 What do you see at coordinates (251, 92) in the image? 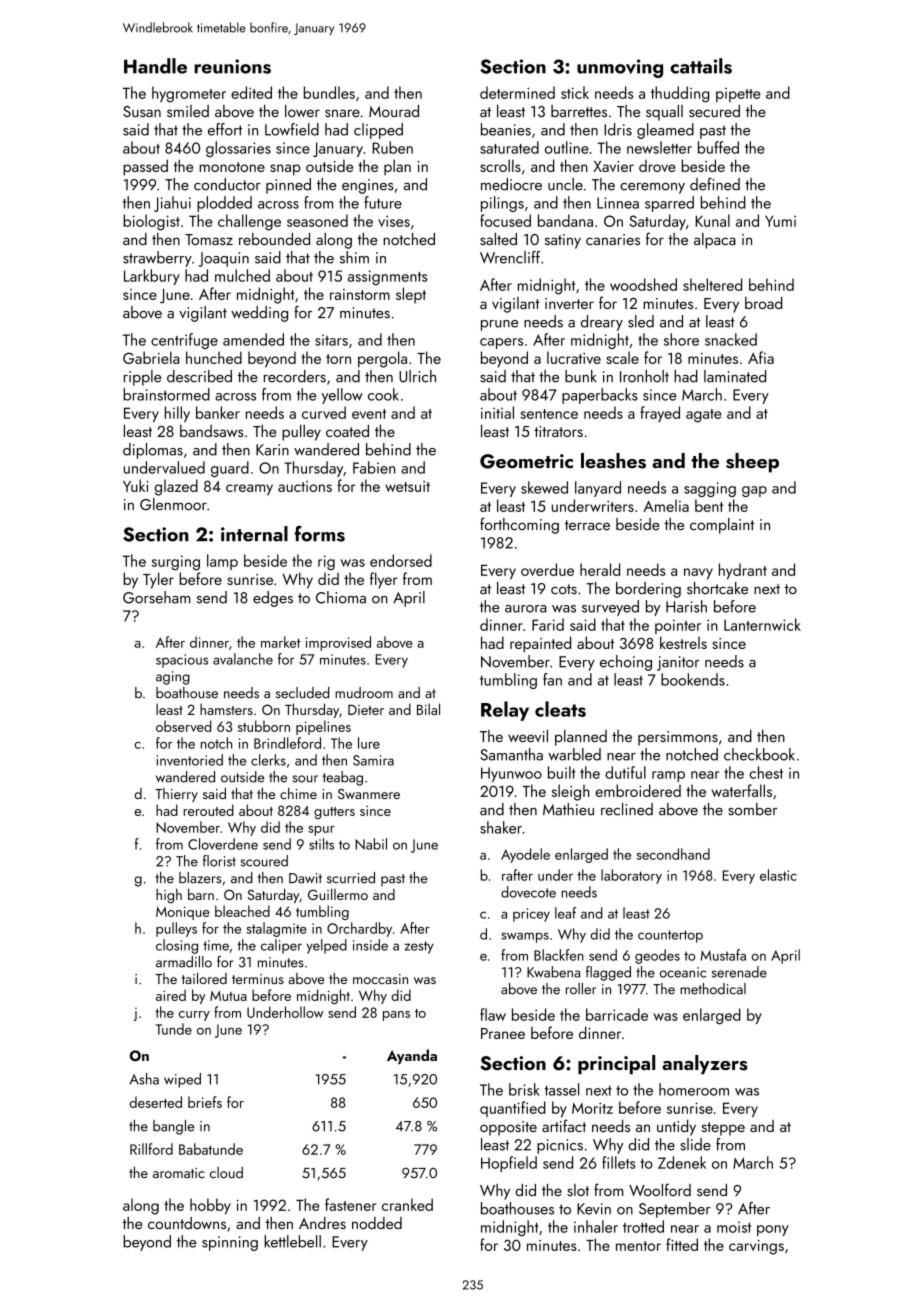
I see `edited` at bounding box center [251, 92].
